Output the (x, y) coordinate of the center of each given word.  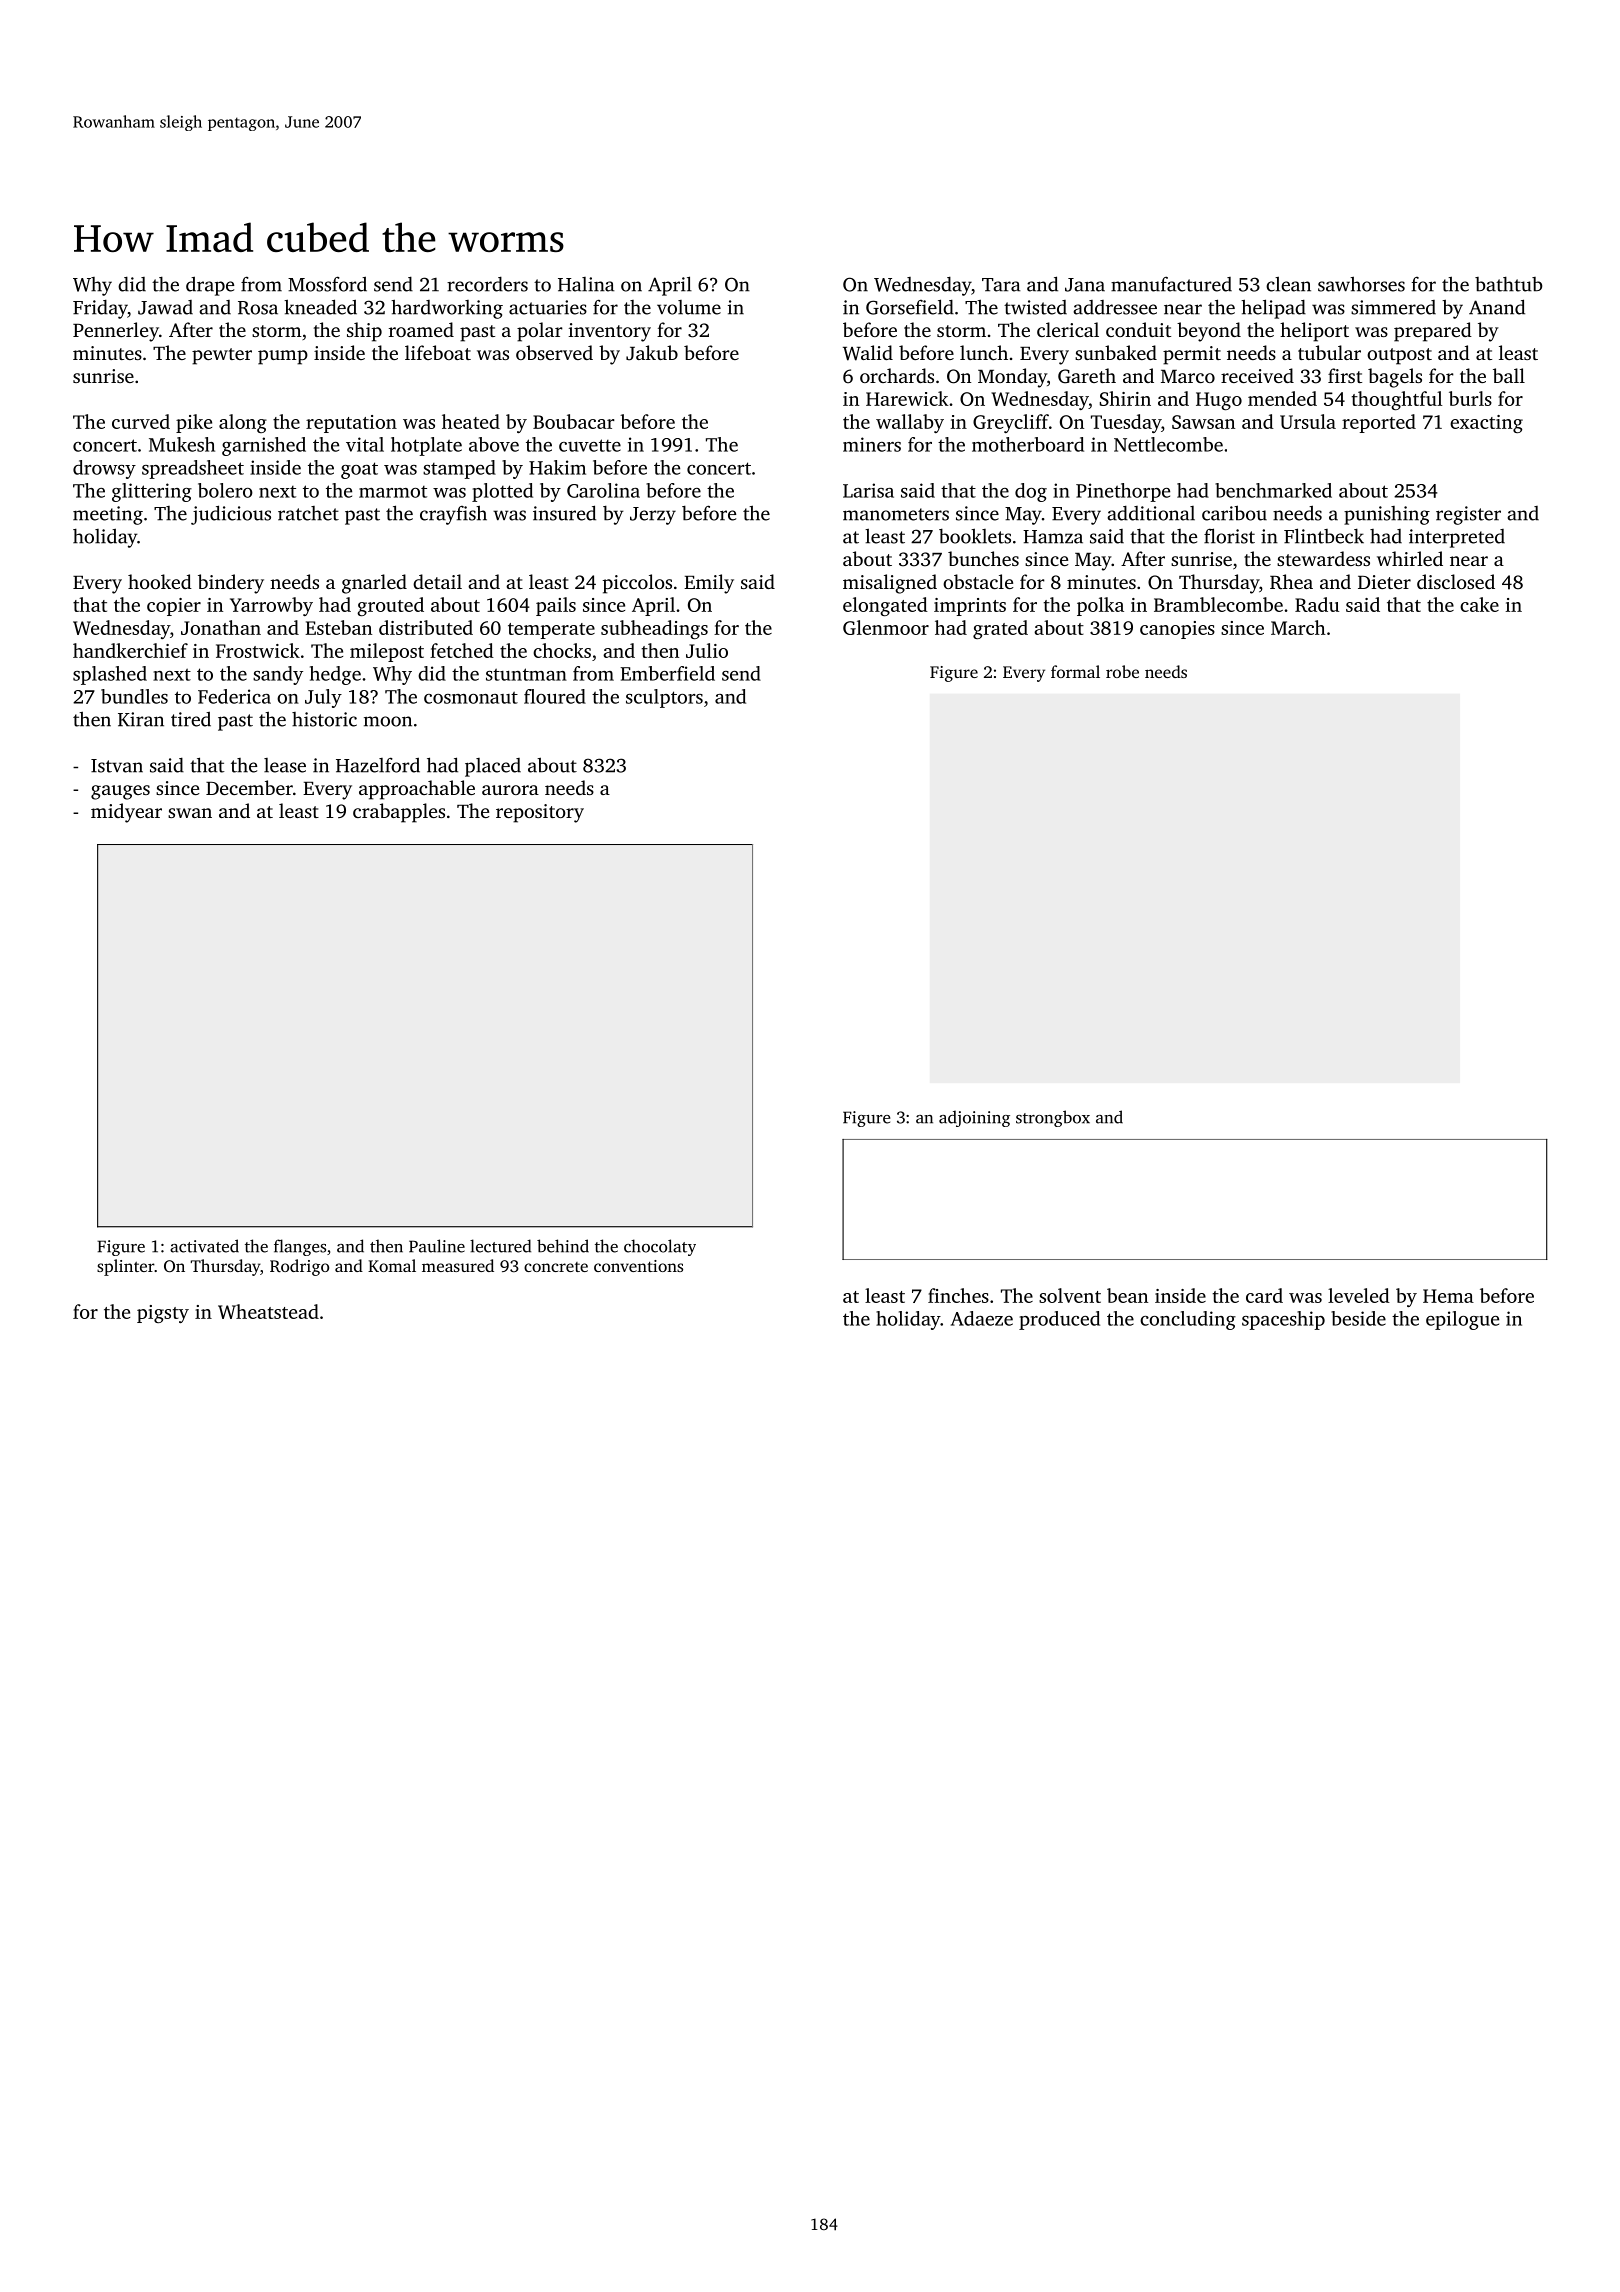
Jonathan (221, 627)
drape (210, 286)
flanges (300, 1247)
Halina (586, 284)
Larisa (868, 490)
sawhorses (1361, 284)
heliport (1314, 332)
